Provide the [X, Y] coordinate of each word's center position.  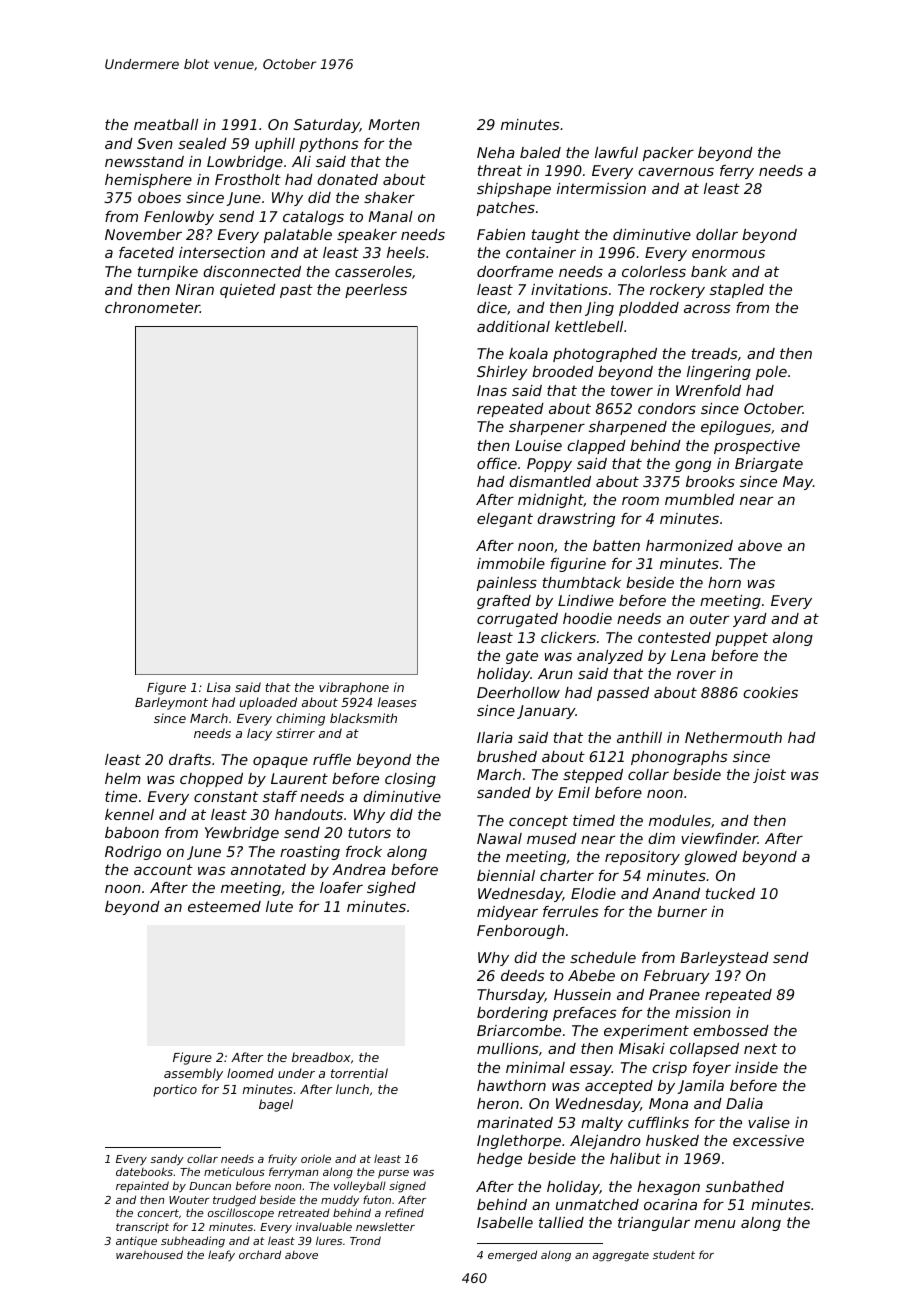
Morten [394, 124]
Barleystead [725, 959]
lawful [616, 152]
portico [175, 1090]
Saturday [327, 126]
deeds [523, 975]
